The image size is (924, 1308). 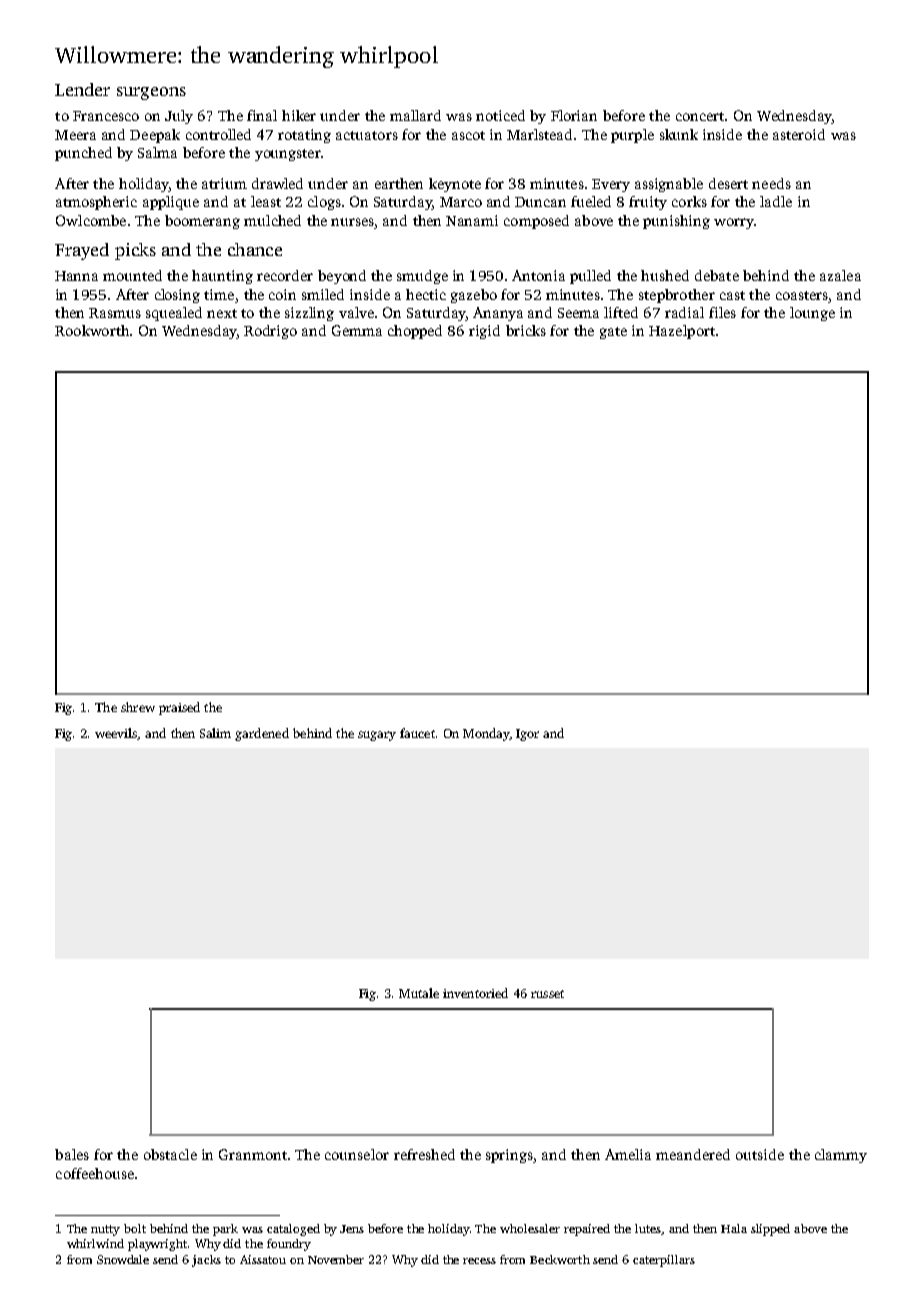 What do you see at coordinates (285, 275) in the screenshot?
I see `recorder` at bounding box center [285, 275].
